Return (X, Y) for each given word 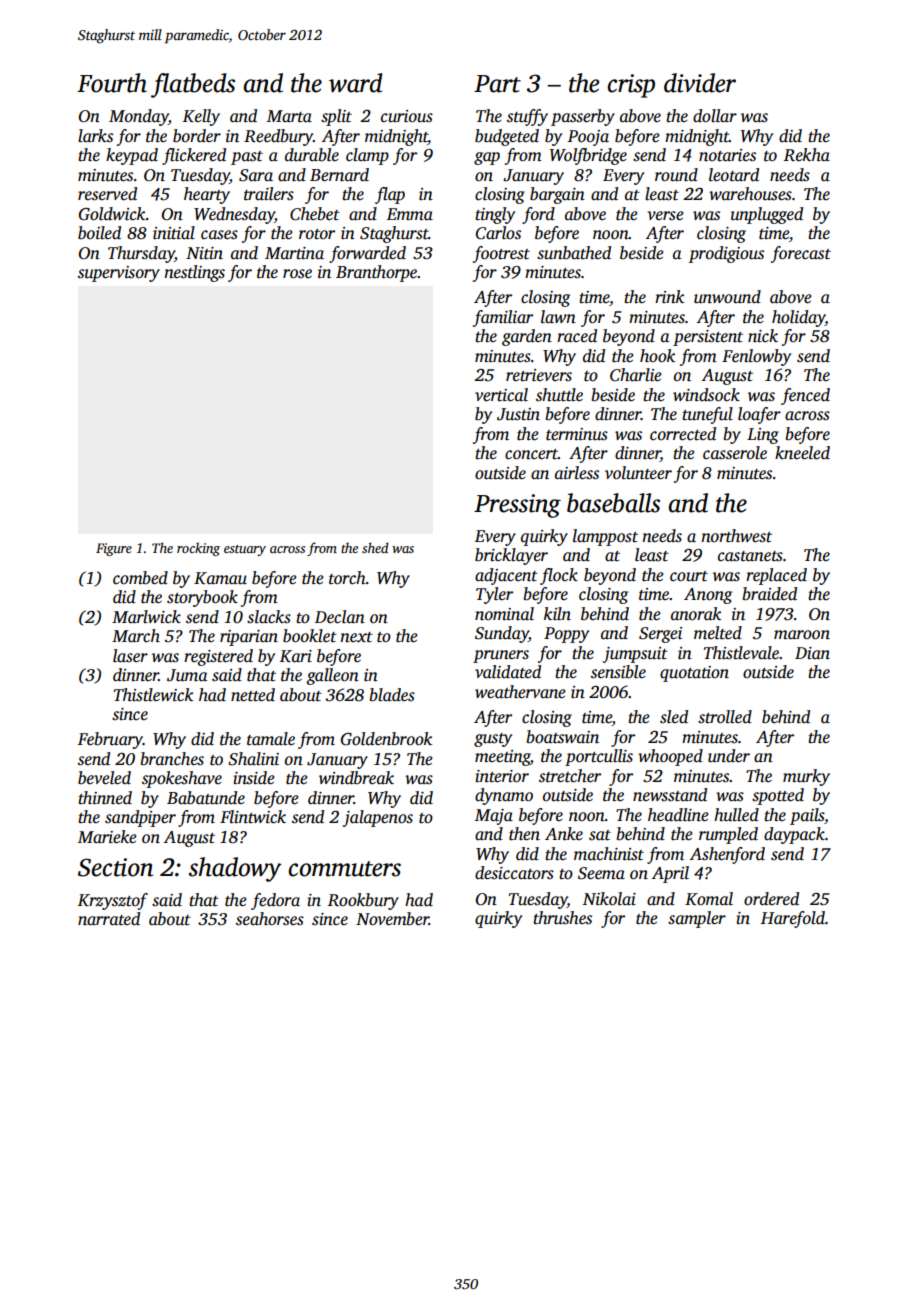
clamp (367, 156)
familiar (503, 318)
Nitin (204, 253)
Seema (601, 873)
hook (657, 356)
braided (769, 594)
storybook (202, 598)
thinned (105, 798)
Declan (340, 617)
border (197, 136)
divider (700, 83)
